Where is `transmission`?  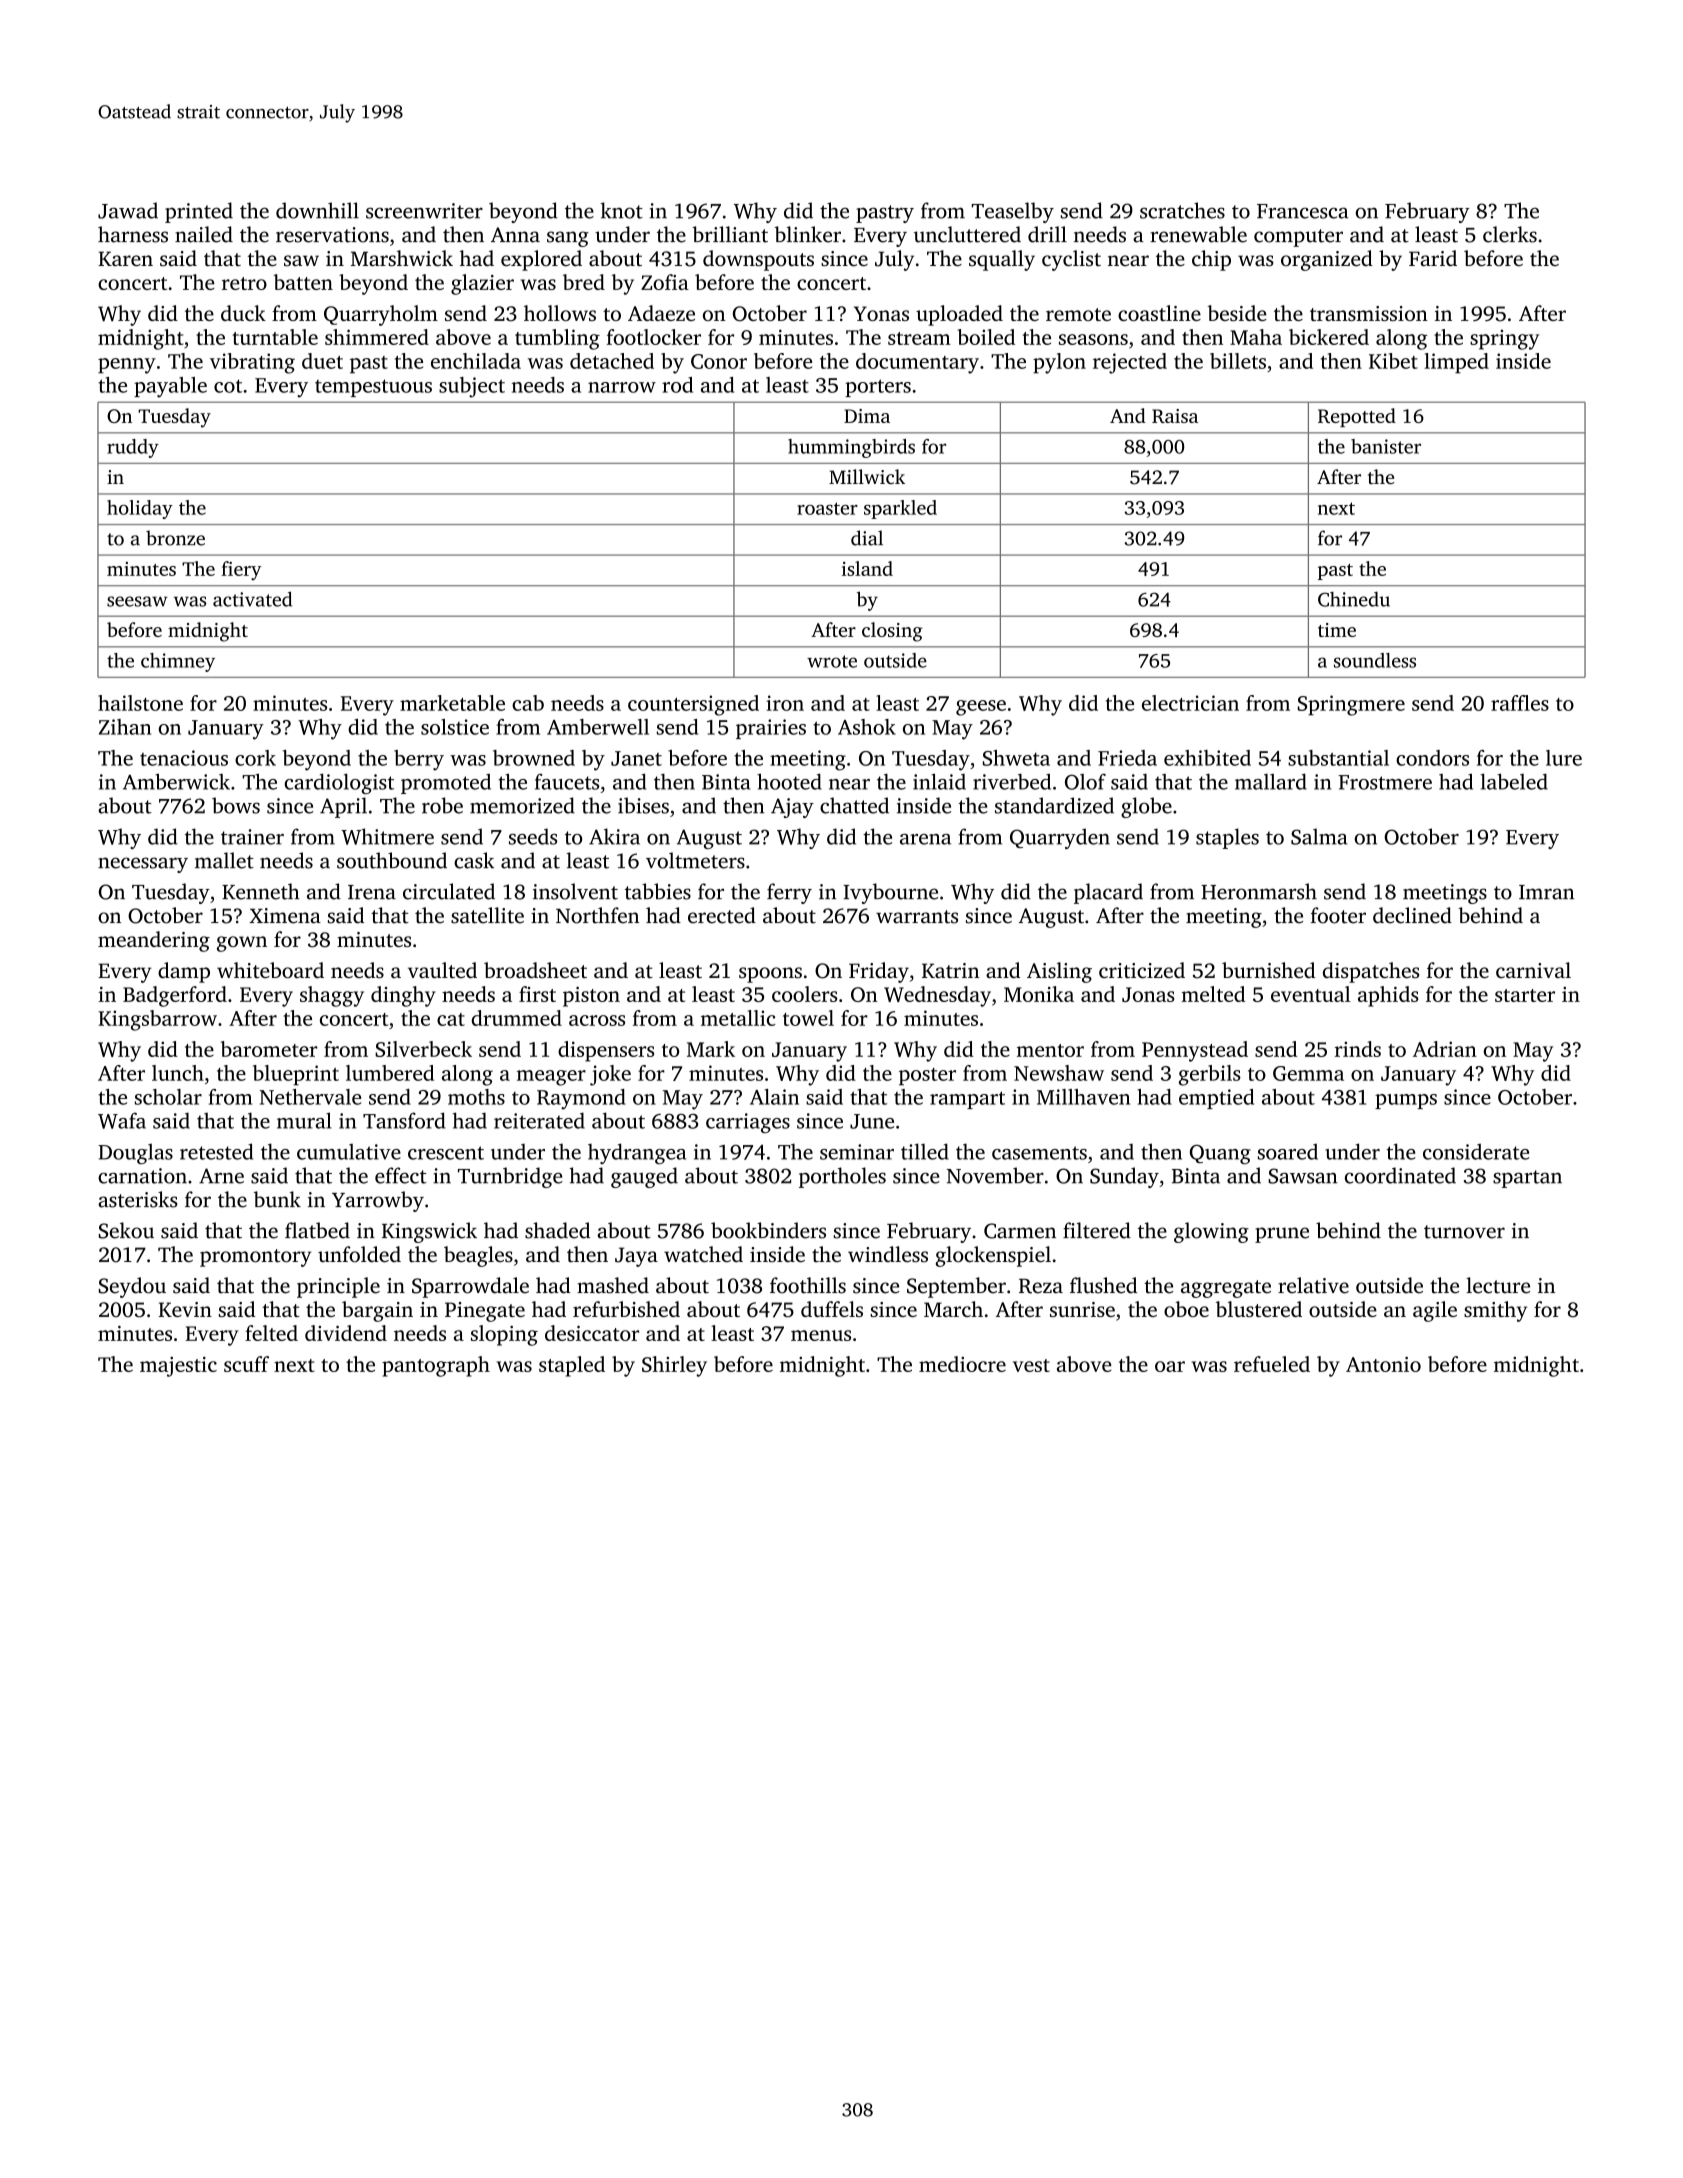
transmission is located at coordinates (1369, 313).
